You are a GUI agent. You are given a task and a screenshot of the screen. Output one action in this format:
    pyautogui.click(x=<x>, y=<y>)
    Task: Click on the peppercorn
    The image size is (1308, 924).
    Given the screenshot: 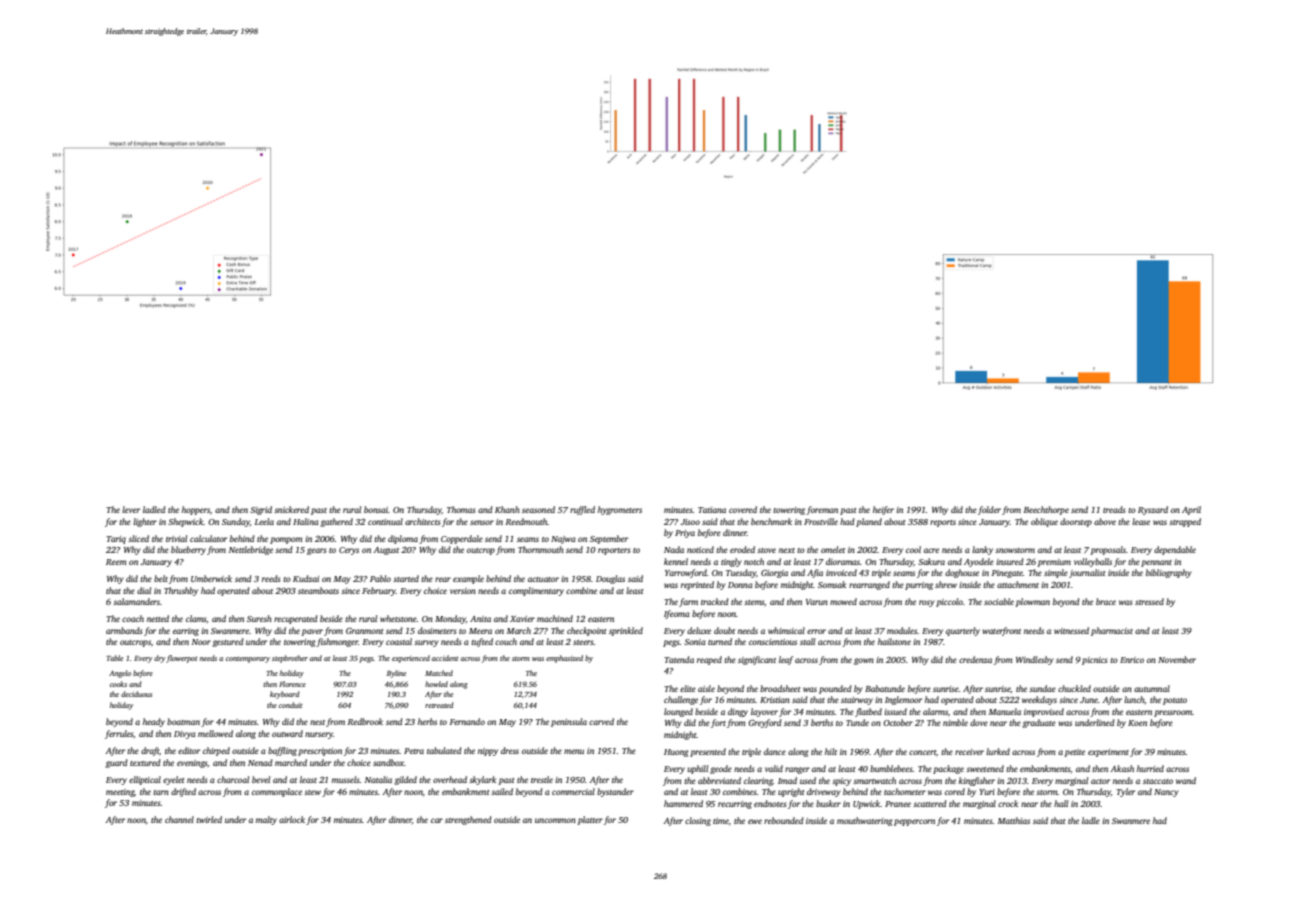 What is the action you would take?
    pyautogui.click(x=914, y=822)
